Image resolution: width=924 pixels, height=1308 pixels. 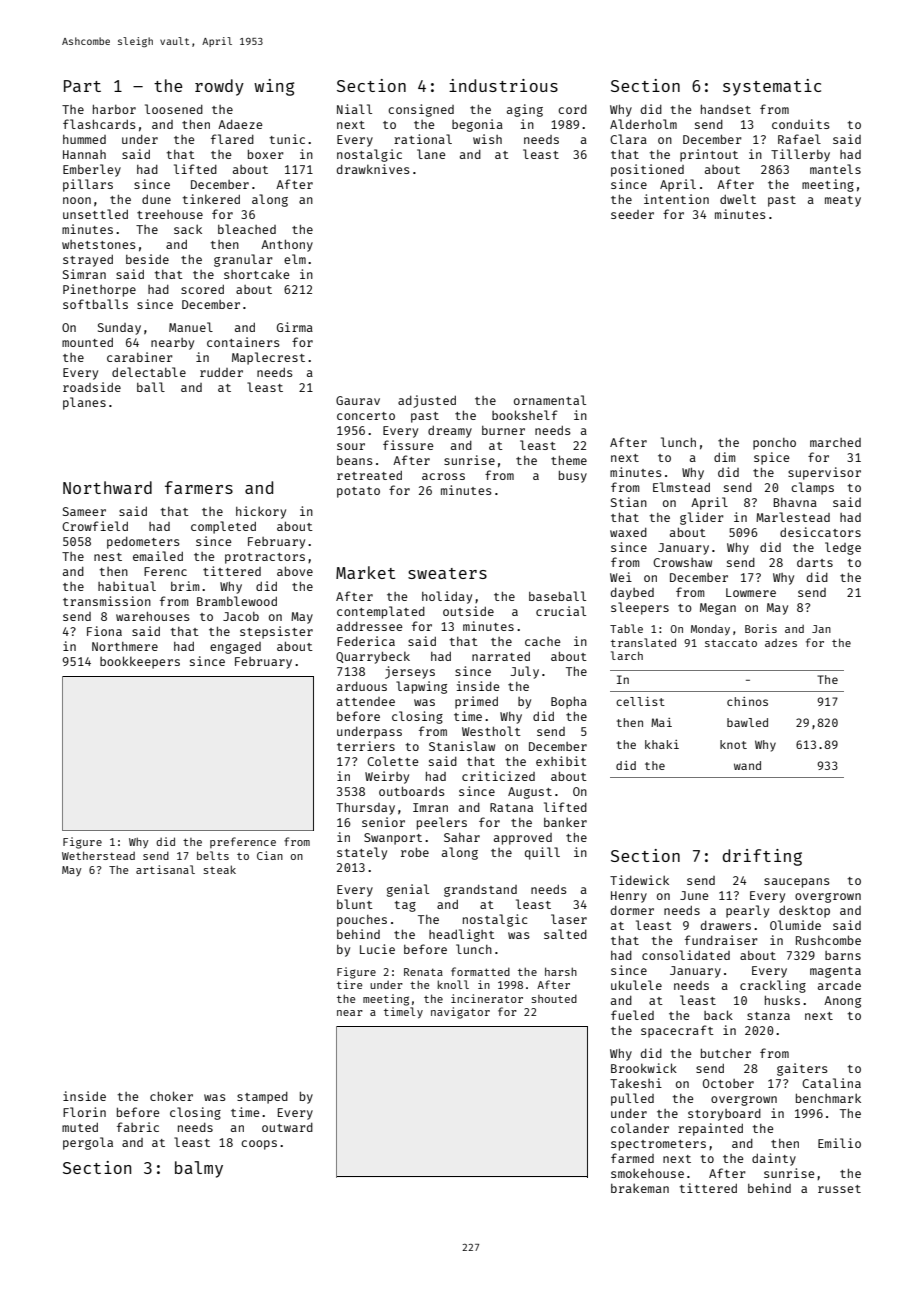 I want to click on farmers, so click(x=199, y=487).
